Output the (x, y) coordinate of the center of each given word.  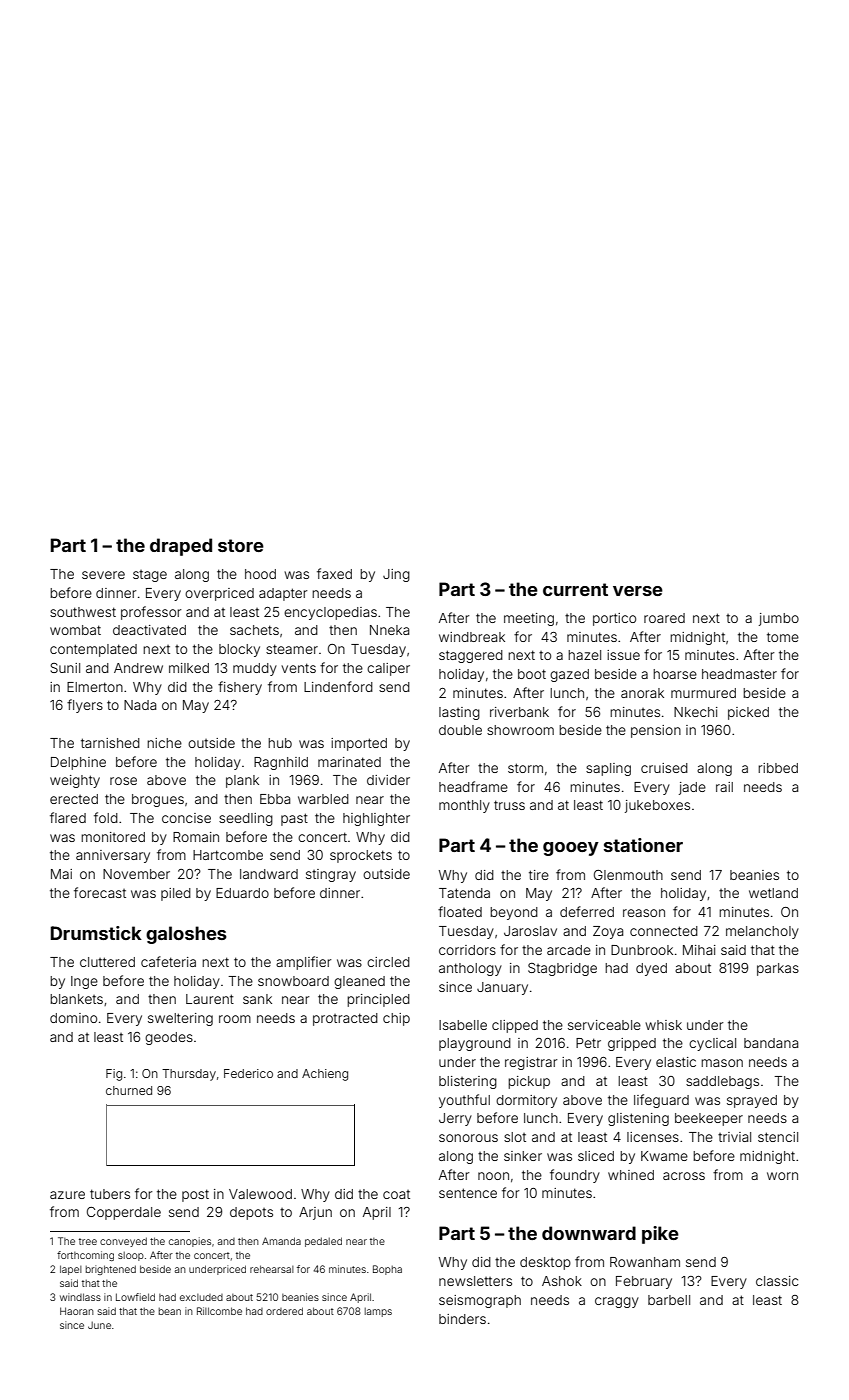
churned (129, 1090)
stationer (643, 845)
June (99, 1325)
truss (509, 805)
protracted (345, 1019)
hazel (584, 655)
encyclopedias (330, 613)
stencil (778, 1137)
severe (103, 575)
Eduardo (242, 893)
